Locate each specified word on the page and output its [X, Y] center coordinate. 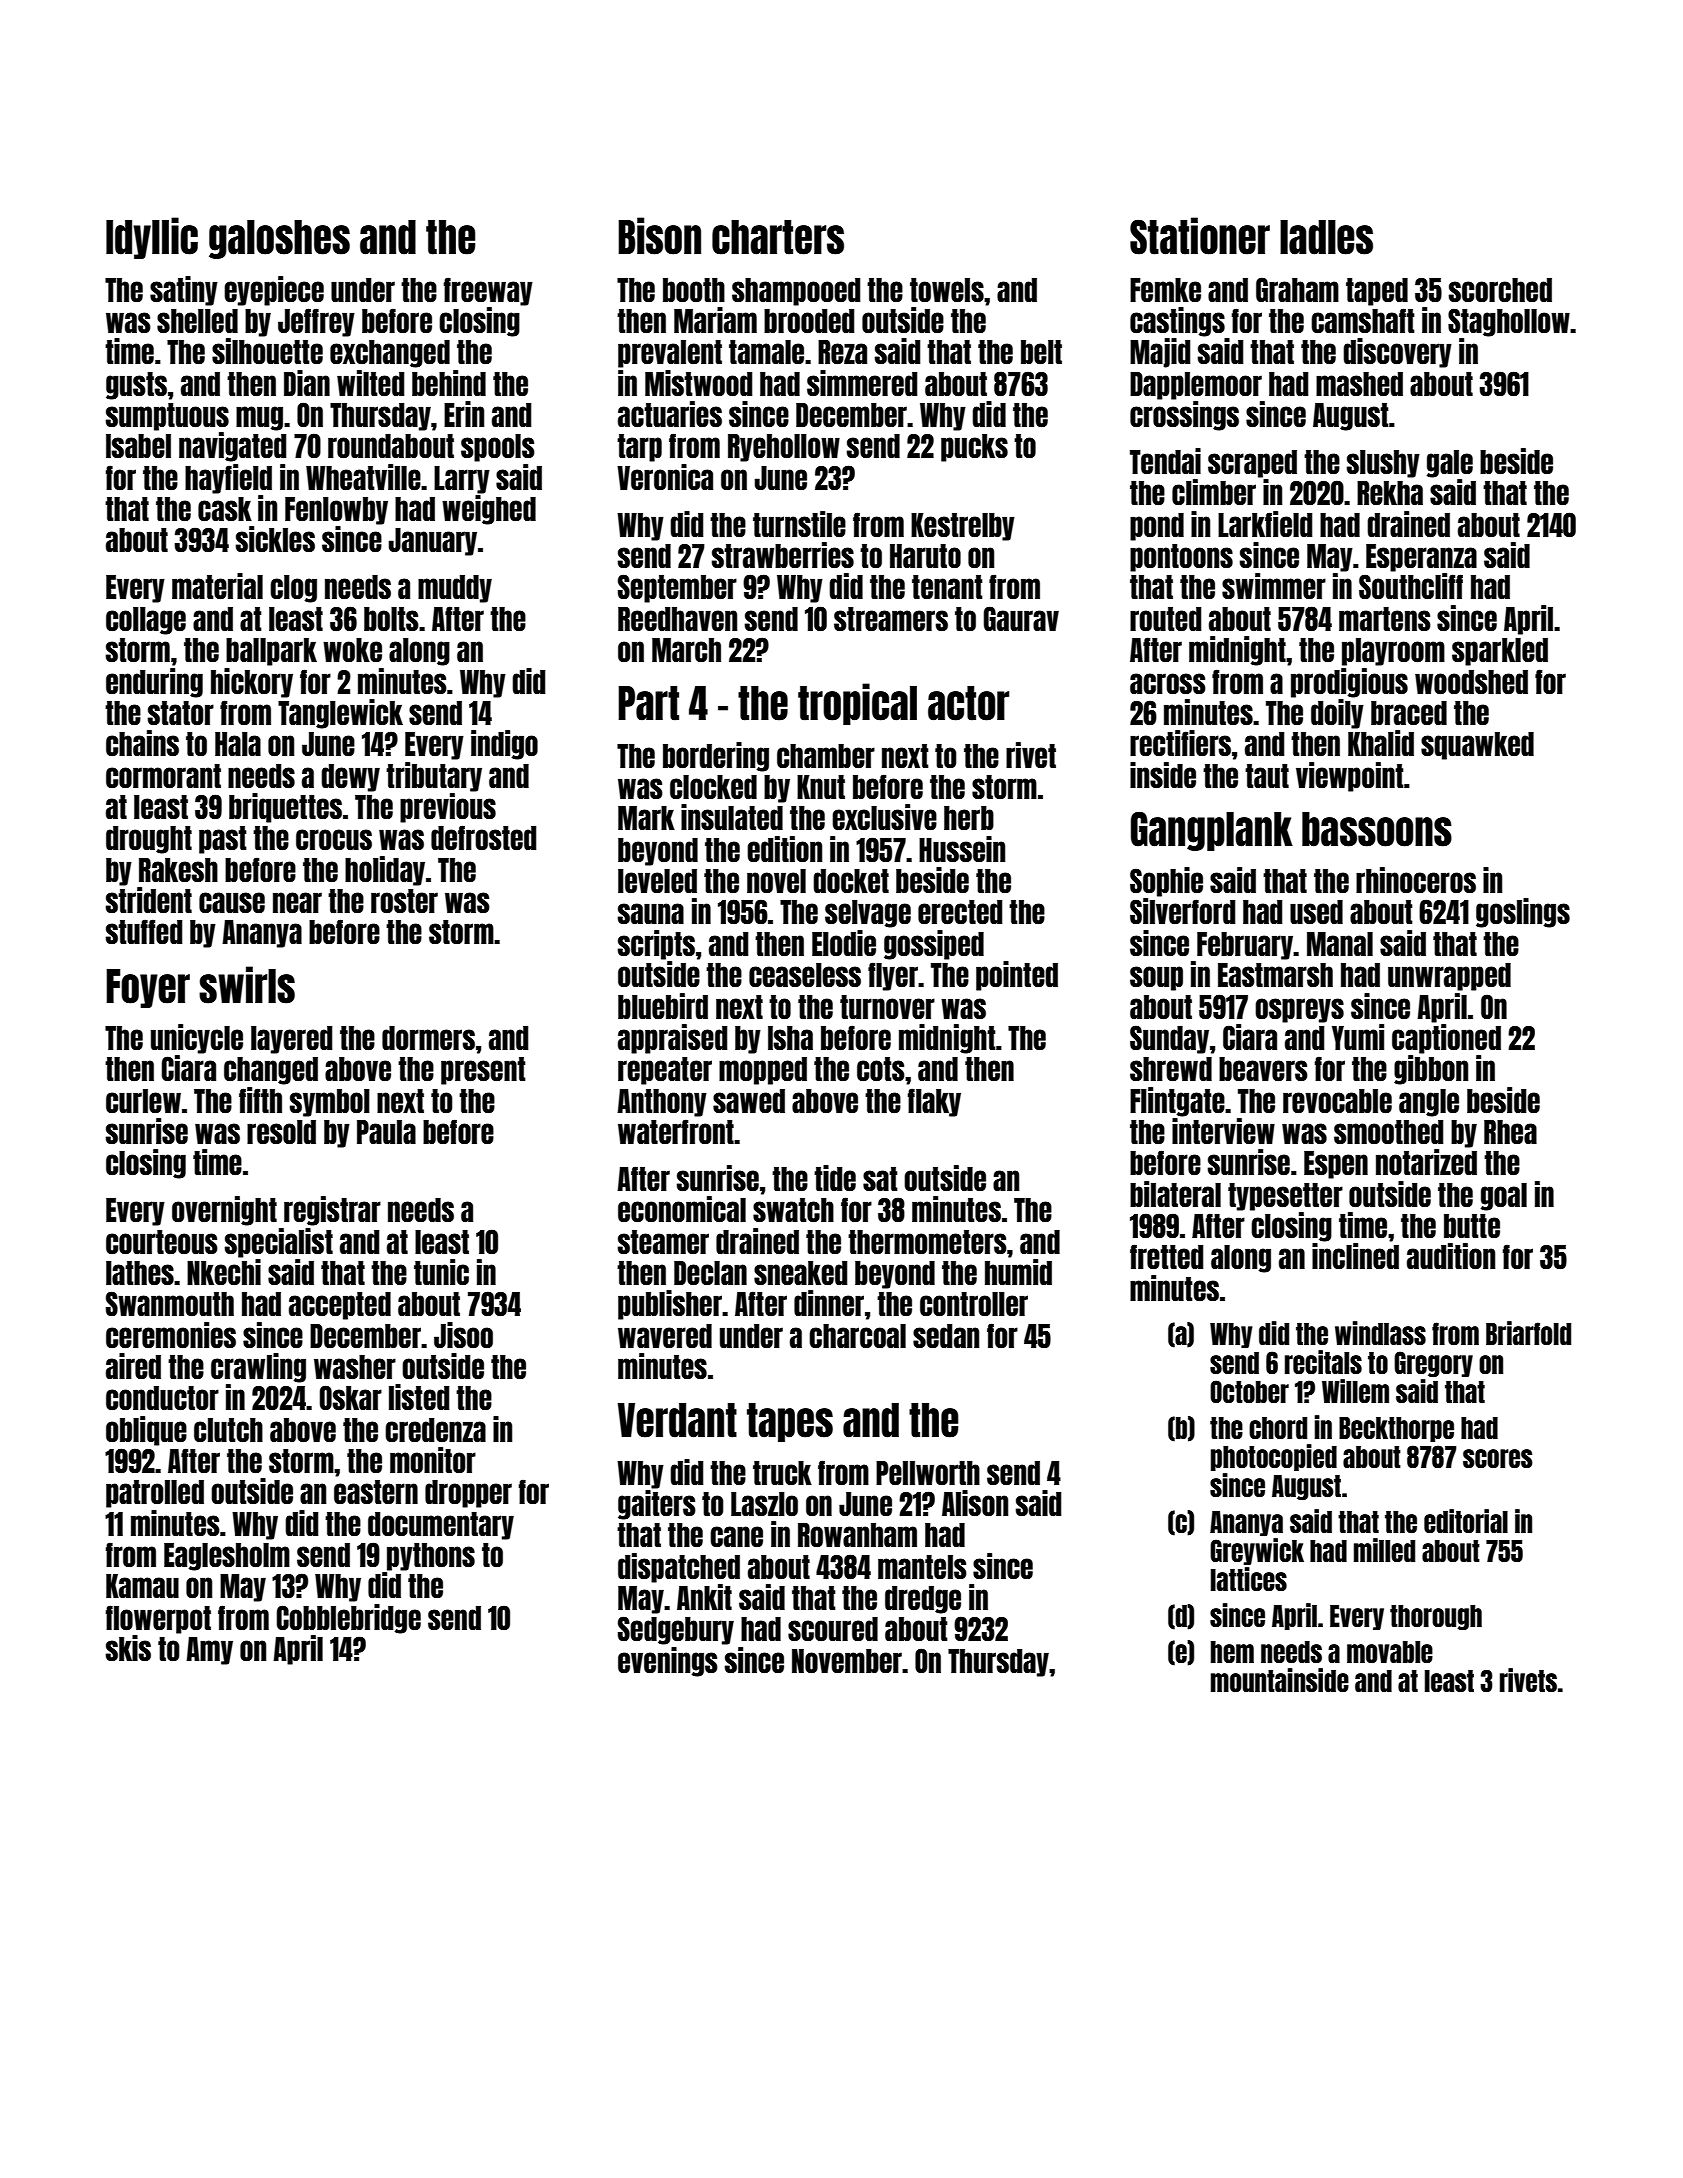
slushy [1383, 464]
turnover [887, 1007]
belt [1041, 352]
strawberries [783, 555]
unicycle [197, 1039]
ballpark [271, 652]
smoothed [1388, 1132]
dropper [468, 1494]
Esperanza [1421, 558]
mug [259, 418]
